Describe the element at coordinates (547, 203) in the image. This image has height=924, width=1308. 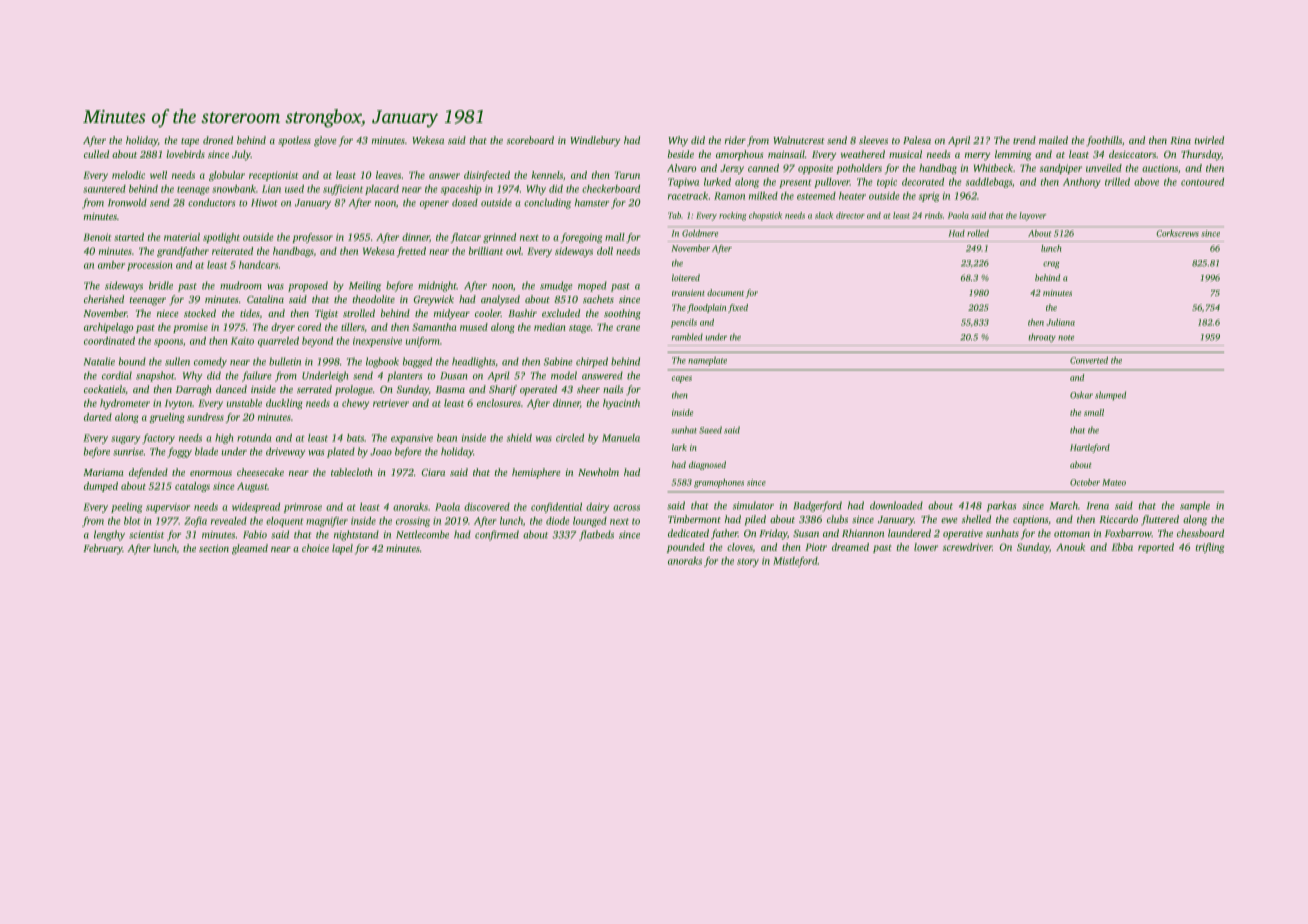
I see `concluding` at that location.
